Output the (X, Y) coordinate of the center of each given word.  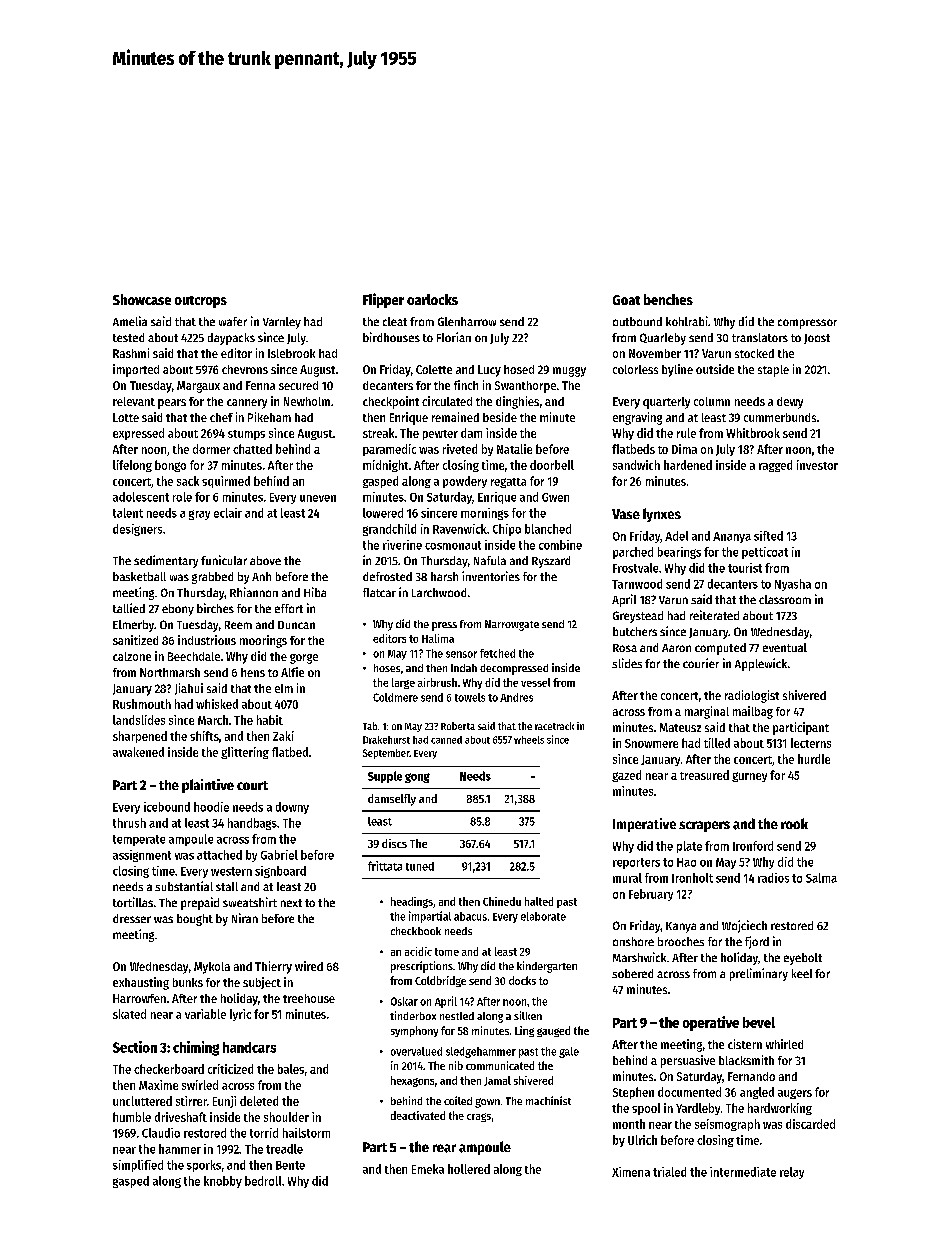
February (651, 895)
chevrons (245, 369)
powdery (465, 482)
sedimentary (166, 561)
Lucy (489, 371)
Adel (676, 536)
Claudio (161, 1133)
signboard (280, 872)
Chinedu (502, 901)
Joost (817, 339)
